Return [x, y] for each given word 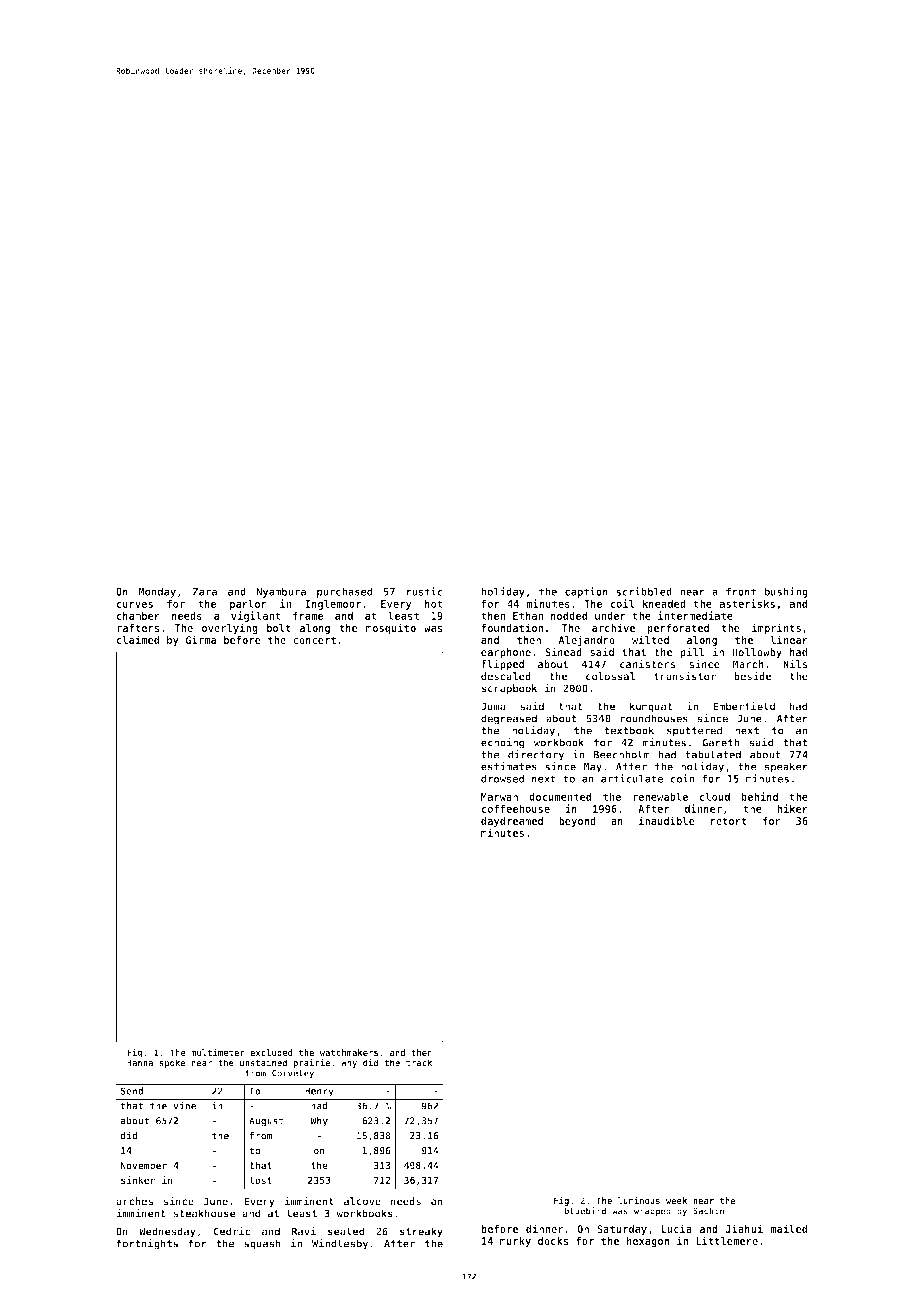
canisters [647, 663]
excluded [271, 1052]
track [419, 1062]
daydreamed [512, 822]
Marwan [499, 797]
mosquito [391, 628]
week [676, 1200]
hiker [792, 808]
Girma [201, 639]
